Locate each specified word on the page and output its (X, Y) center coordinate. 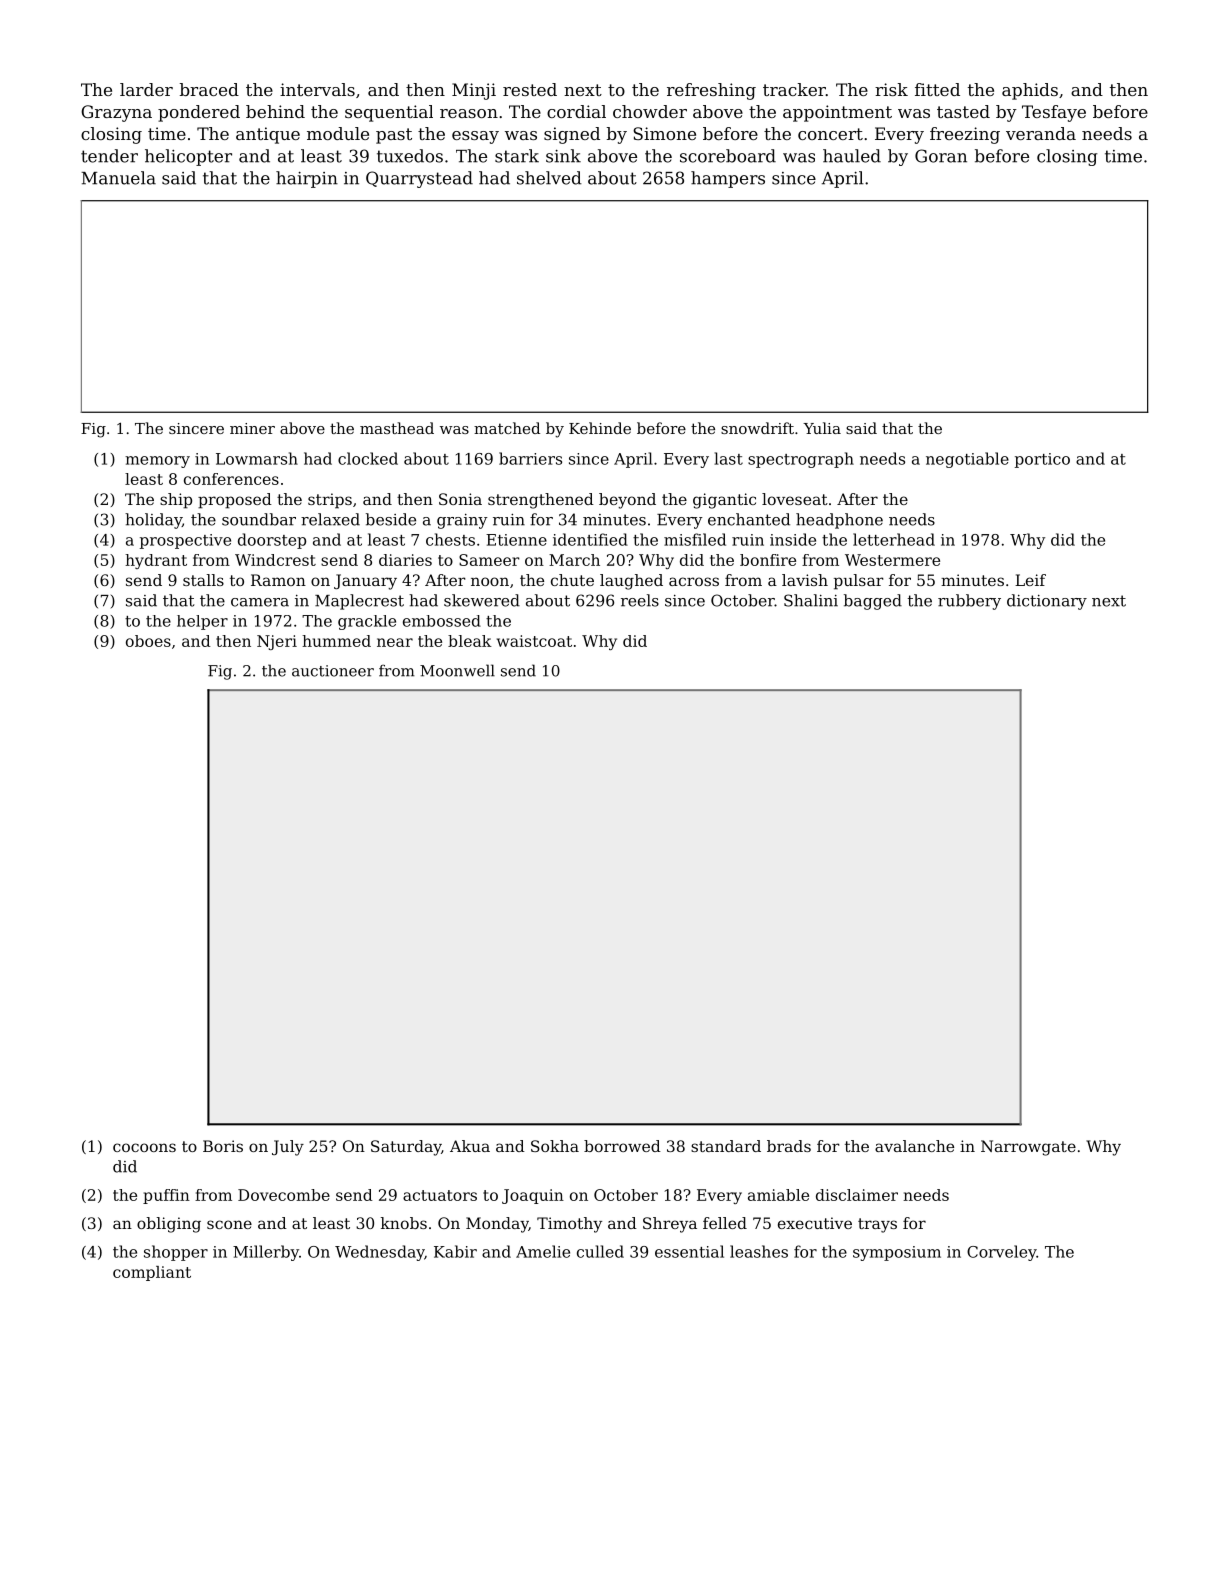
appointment (837, 113)
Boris (223, 1146)
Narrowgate (1028, 1148)
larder (146, 89)
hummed (336, 641)
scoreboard (728, 156)
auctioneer (333, 671)
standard (726, 1146)
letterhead (894, 539)
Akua (470, 1146)
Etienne (516, 540)
